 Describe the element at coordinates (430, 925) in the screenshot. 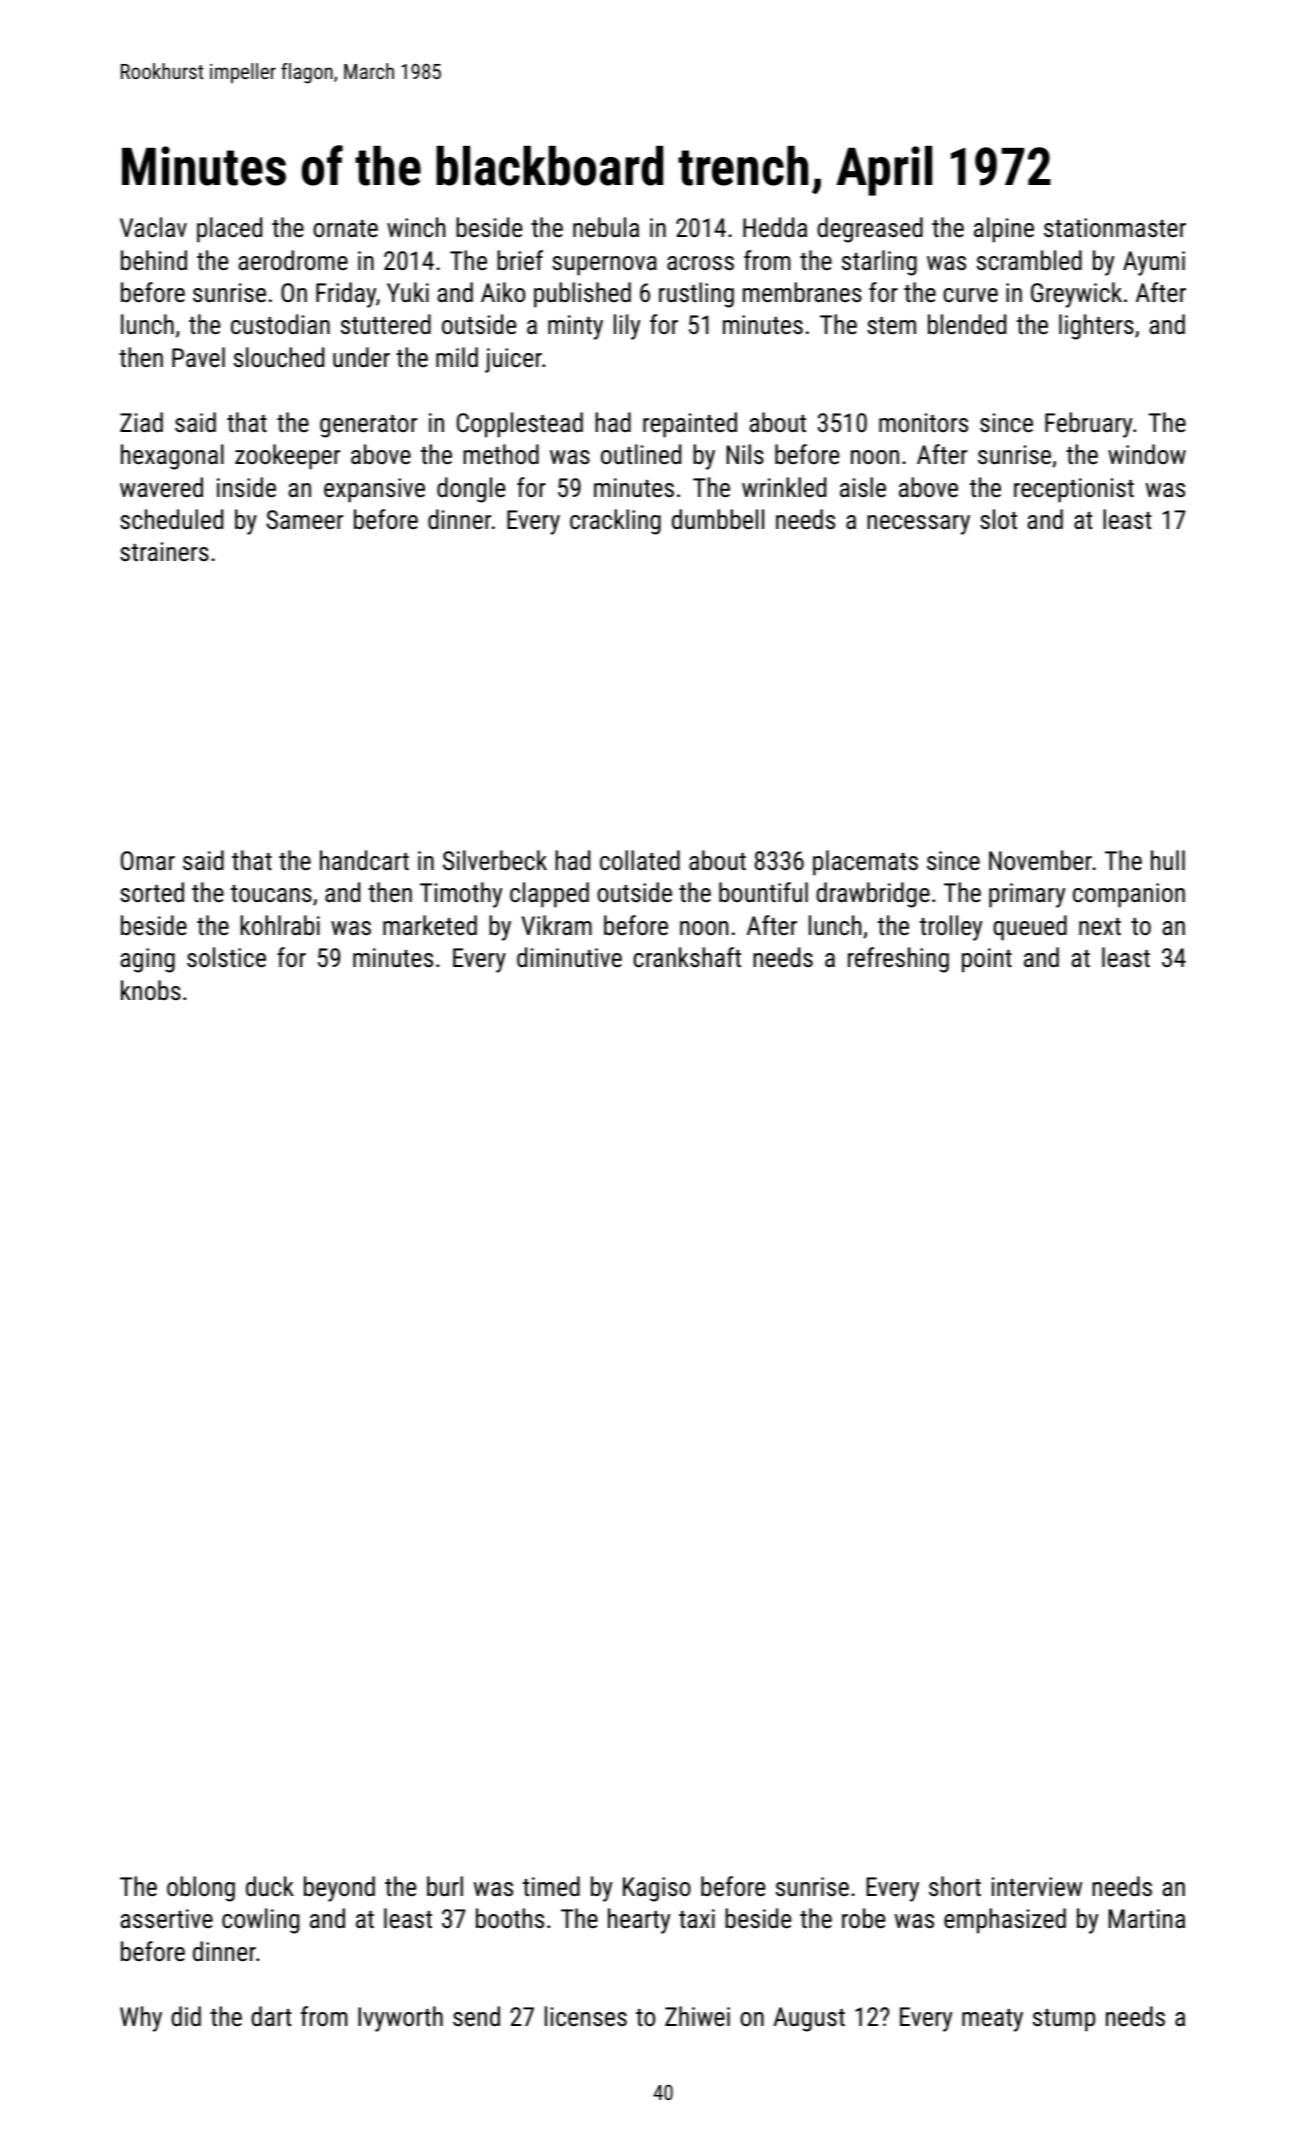

I see `marketed` at that location.
